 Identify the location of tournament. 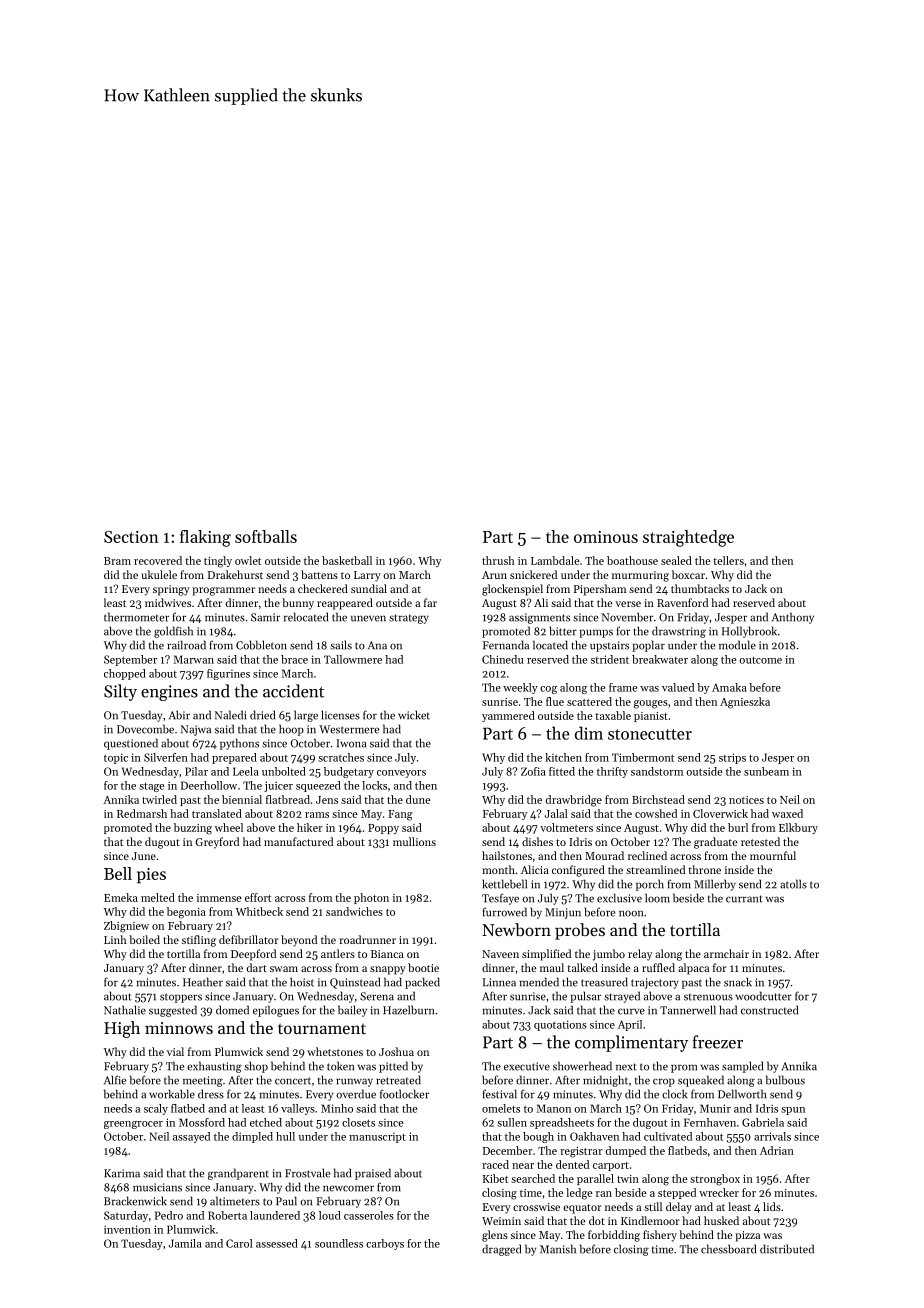
(322, 1028).
